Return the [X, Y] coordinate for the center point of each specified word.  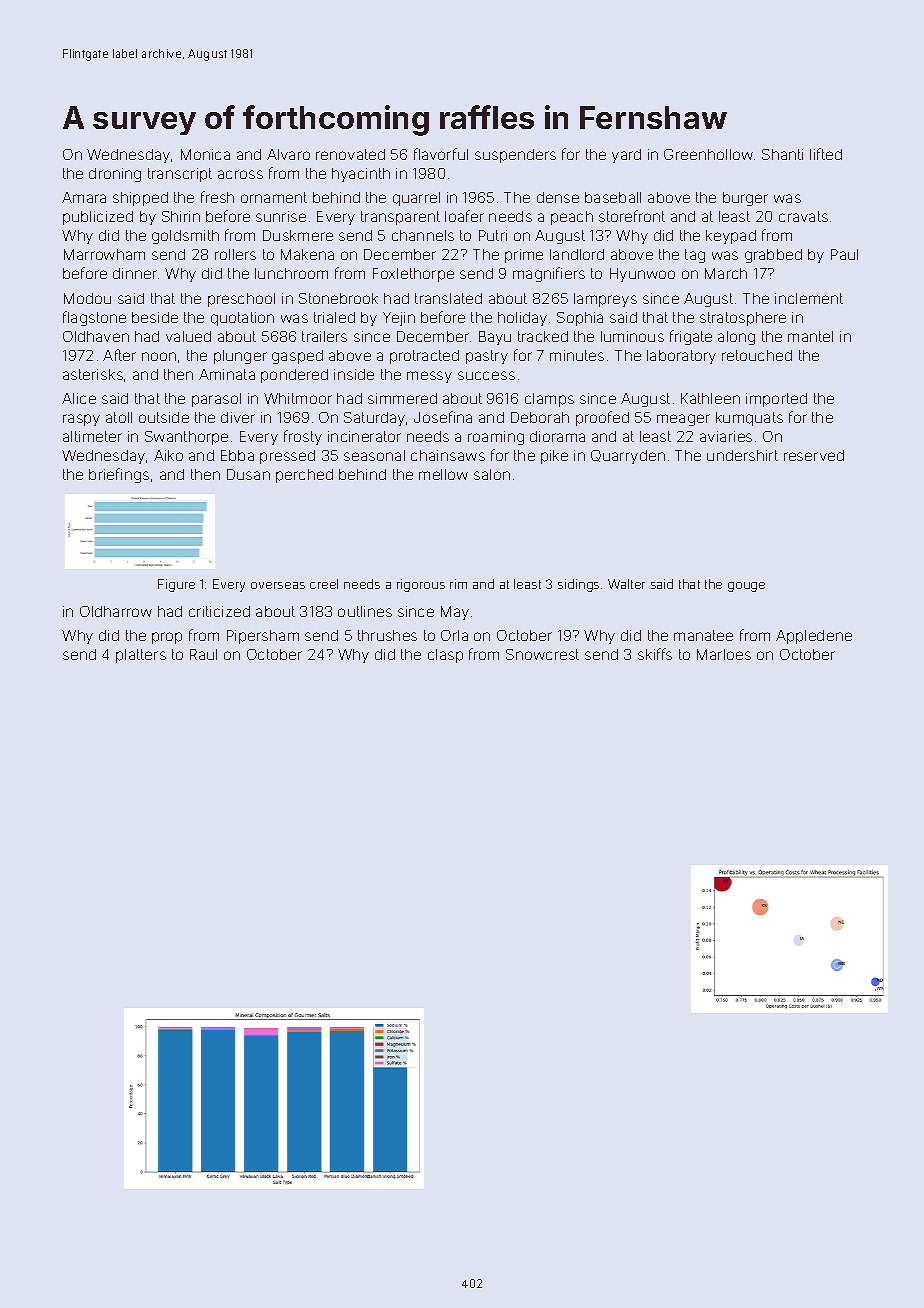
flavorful [441, 154]
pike [554, 457]
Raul [203, 654]
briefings [119, 475]
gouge [746, 587]
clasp [445, 656]
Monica [205, 154]
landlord [577, 254]
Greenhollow [708, 154]
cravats [803, 216]
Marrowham [104, 254]
